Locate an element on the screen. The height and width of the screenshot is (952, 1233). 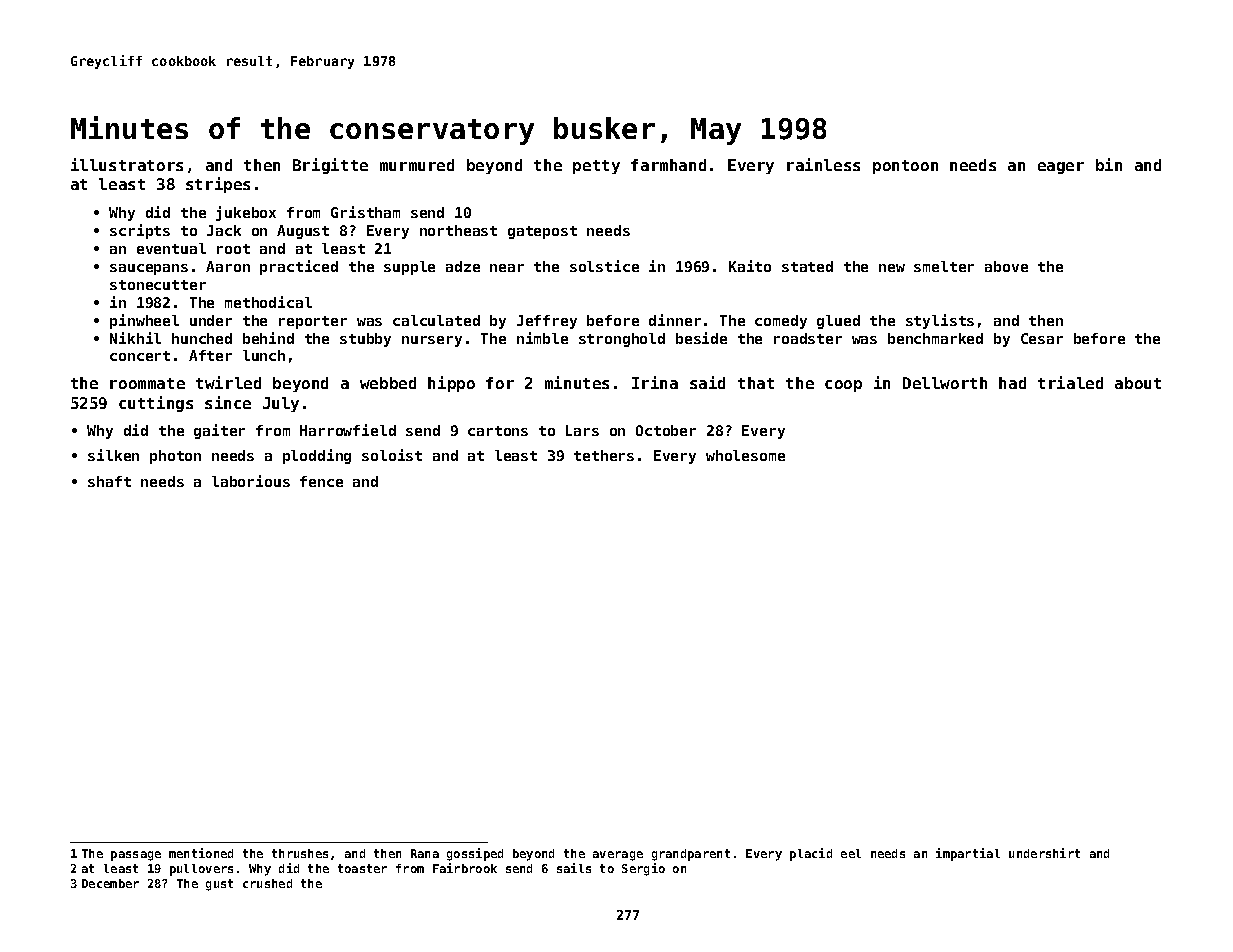
bin is located at coordinates (1109, 164).
